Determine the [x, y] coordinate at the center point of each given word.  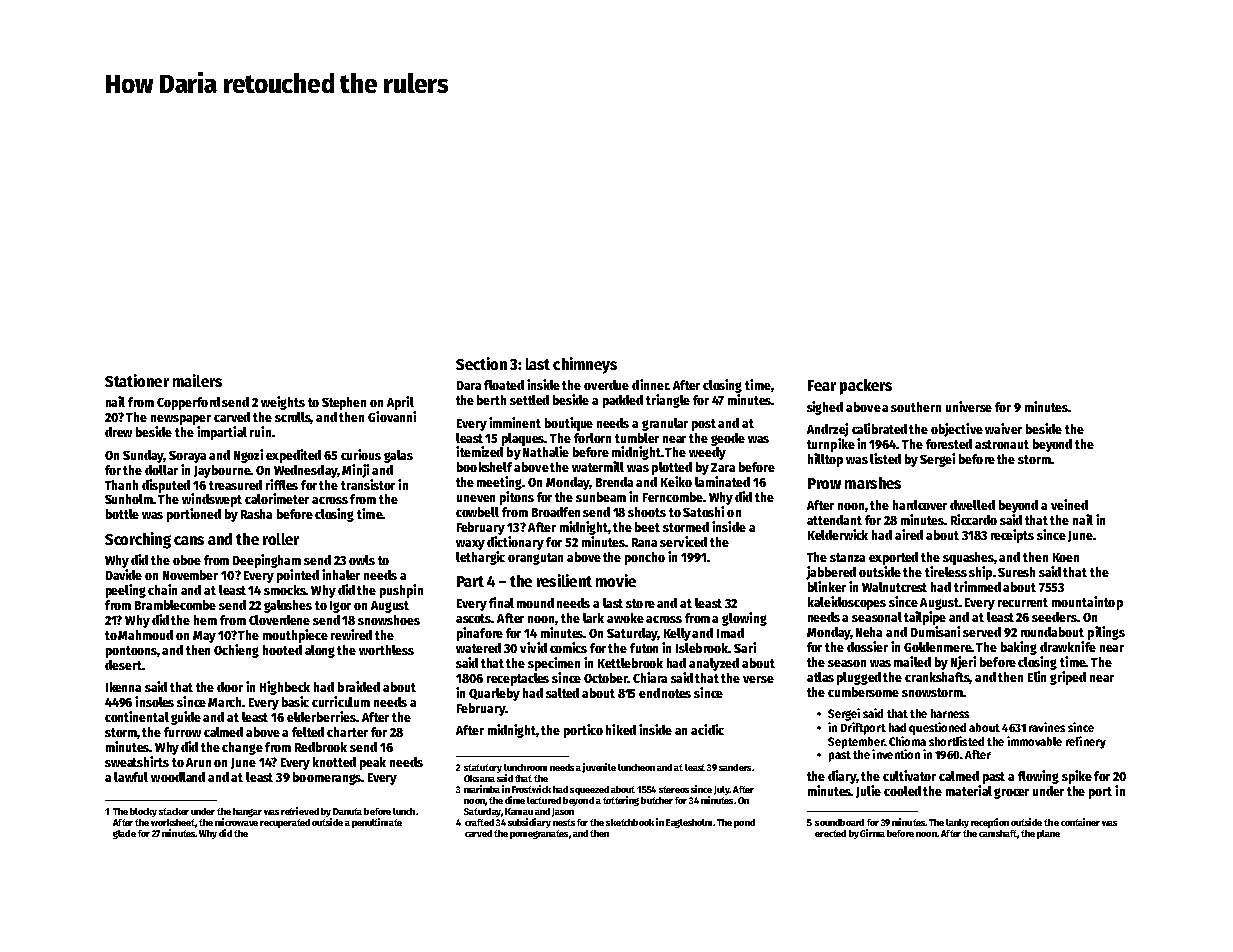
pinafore [480, 634]
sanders [735, 767]
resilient [564, 580]
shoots [647, 512]
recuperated [285, 823]
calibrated [879, 428]
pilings [1106, 633]
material [969, 790]
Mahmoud [145, 635]
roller [281, 539]
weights [283, 403]
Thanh [121, 485]
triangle [668, 401]
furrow [182, 732]
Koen [1066, 557]
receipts [1012, 536]
